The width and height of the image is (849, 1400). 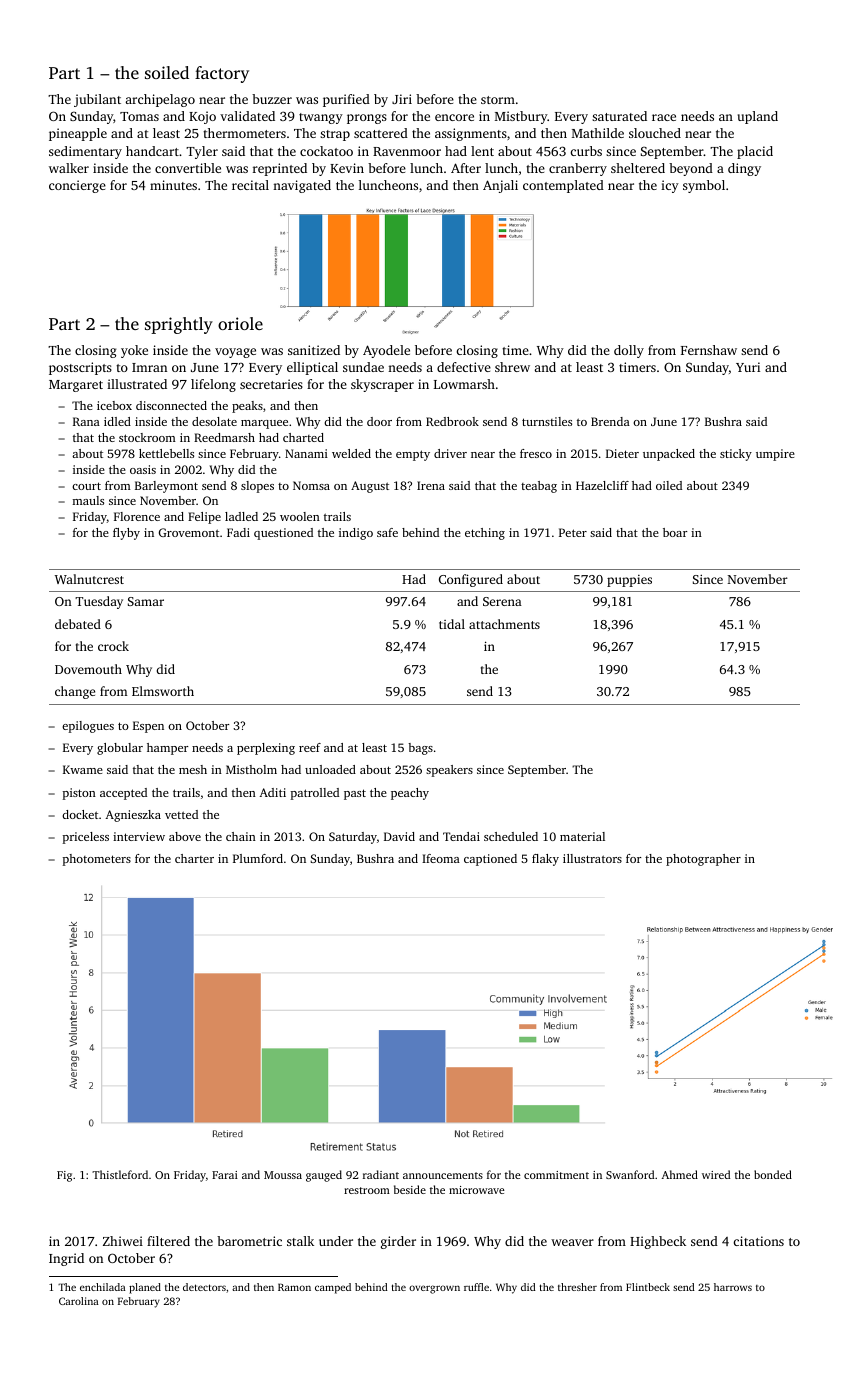 I want to click on Farai, so click(x=225, y=1175).
